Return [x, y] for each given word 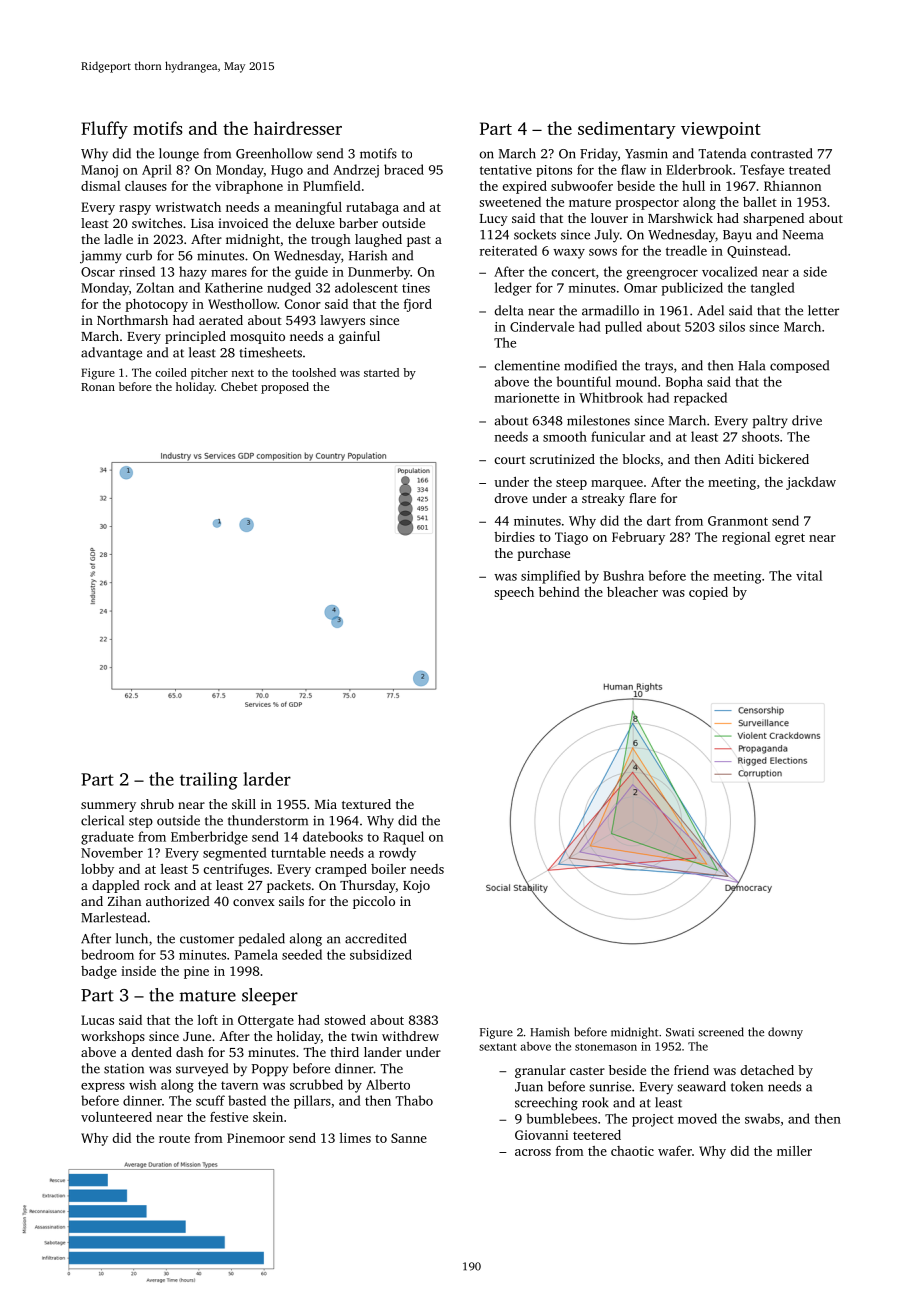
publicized [692, 289]
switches [157, 223]
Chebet [239, 386]
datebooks [333, 836]
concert [573, 272]
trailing [209, 781]
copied [708, 593]
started [381, 372]
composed [799, 366]
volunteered [116, 1117]
